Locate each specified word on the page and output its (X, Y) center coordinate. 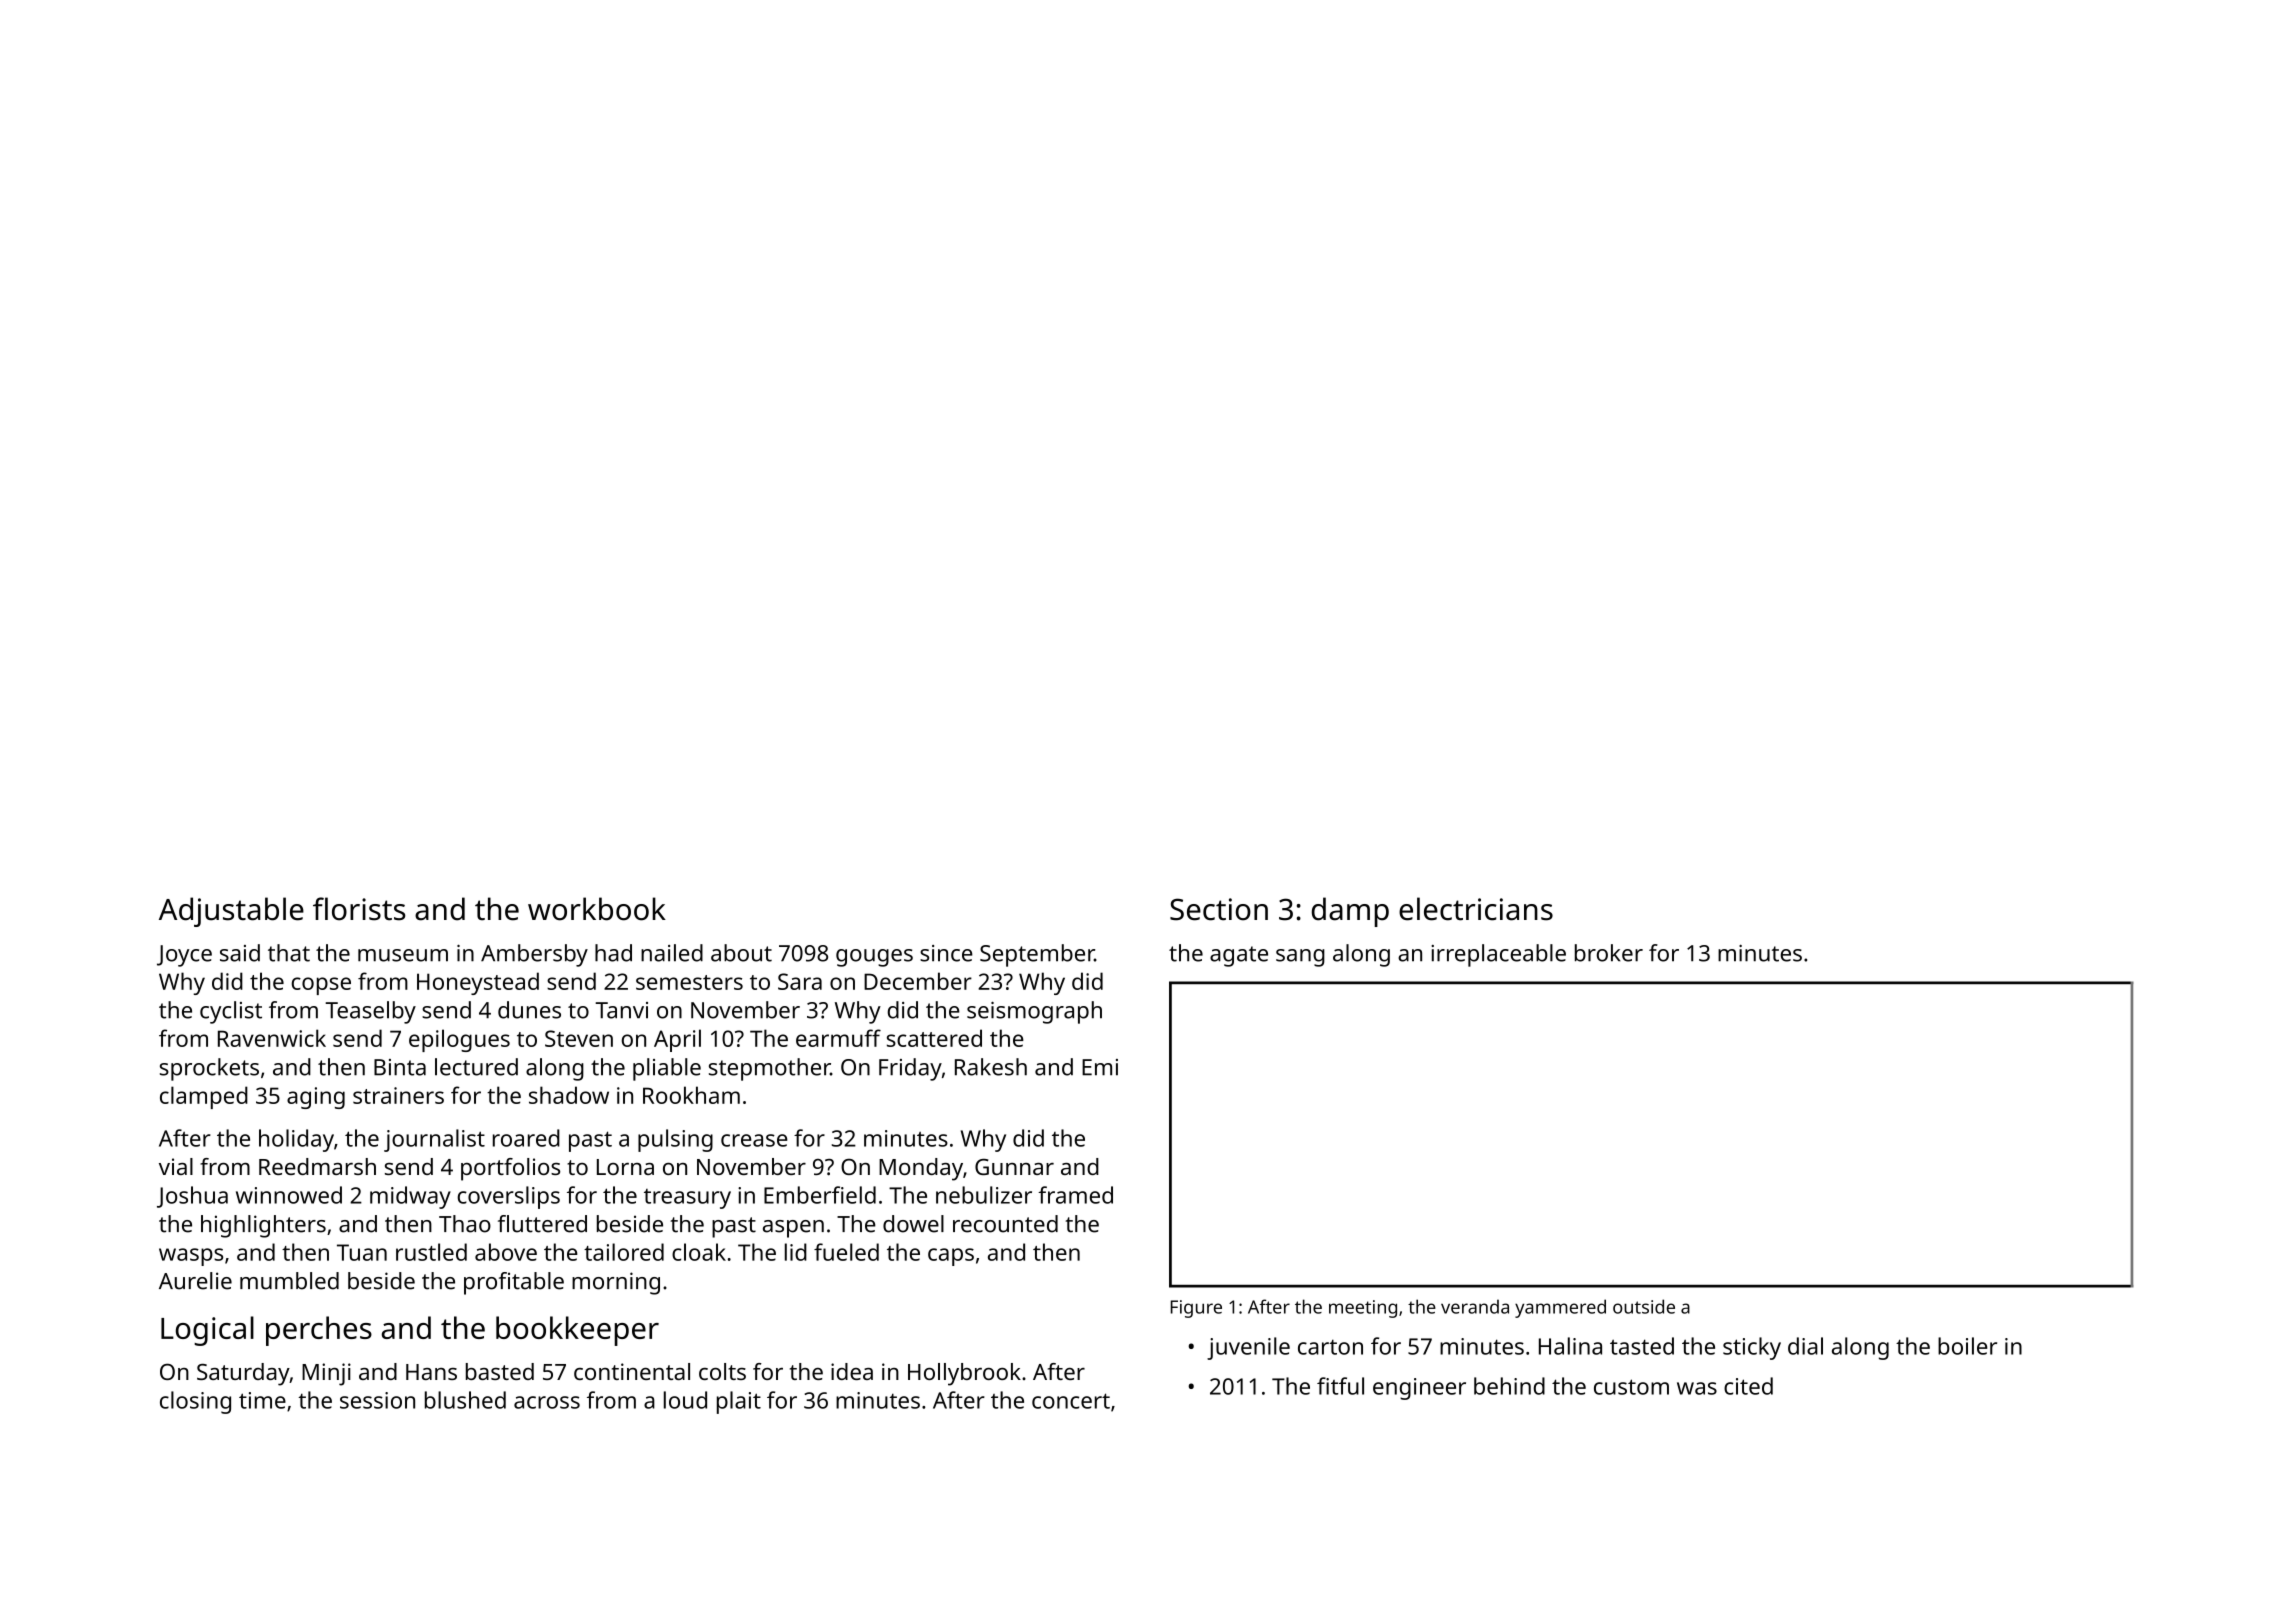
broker (1609, 953)
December (918, 981)
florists (359, 909)
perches (319, 1331)
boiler (1967, 1346)
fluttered (542, 1224)
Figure (1196, 1309)
